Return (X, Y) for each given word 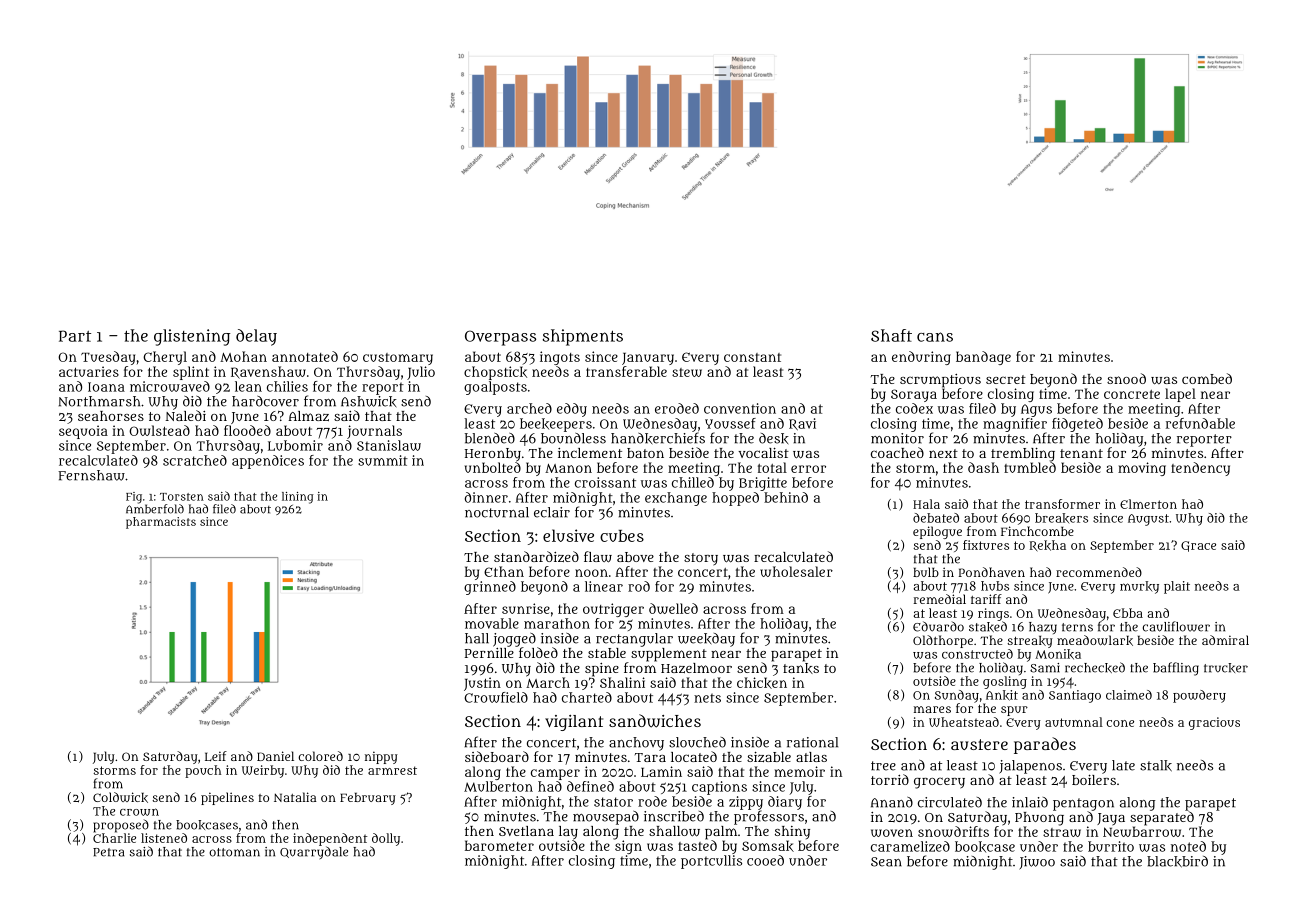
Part (75, 336)
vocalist (763, 453)
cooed (765, 860)
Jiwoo (1037, 863)
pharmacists (161, 523)
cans (935, 337)
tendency (1200, 469)
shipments (583, 337)
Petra (108, 852)
